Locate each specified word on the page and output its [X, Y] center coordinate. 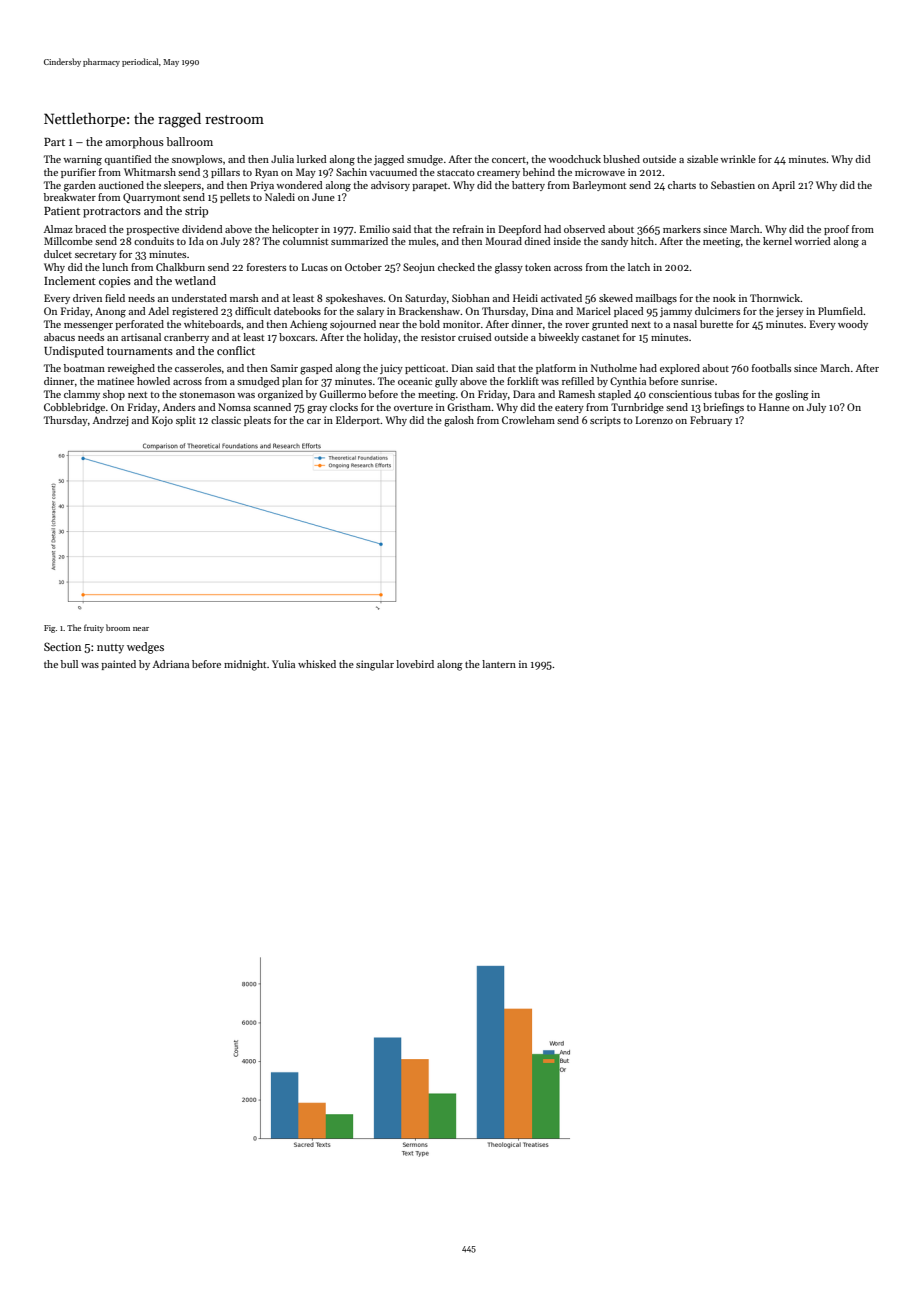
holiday [381, 338]
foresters [266, 267]
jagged [389, 160]
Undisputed [74, 352]
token [538, 267]
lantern [499, 664]
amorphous [135, 143]
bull [69, 664]
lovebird [415, 664]
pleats [257, 421]
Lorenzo [654, 420]
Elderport [358, 421]
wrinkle [738, 159]
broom [118, 627]
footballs [771, 368]
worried [812, 241]
